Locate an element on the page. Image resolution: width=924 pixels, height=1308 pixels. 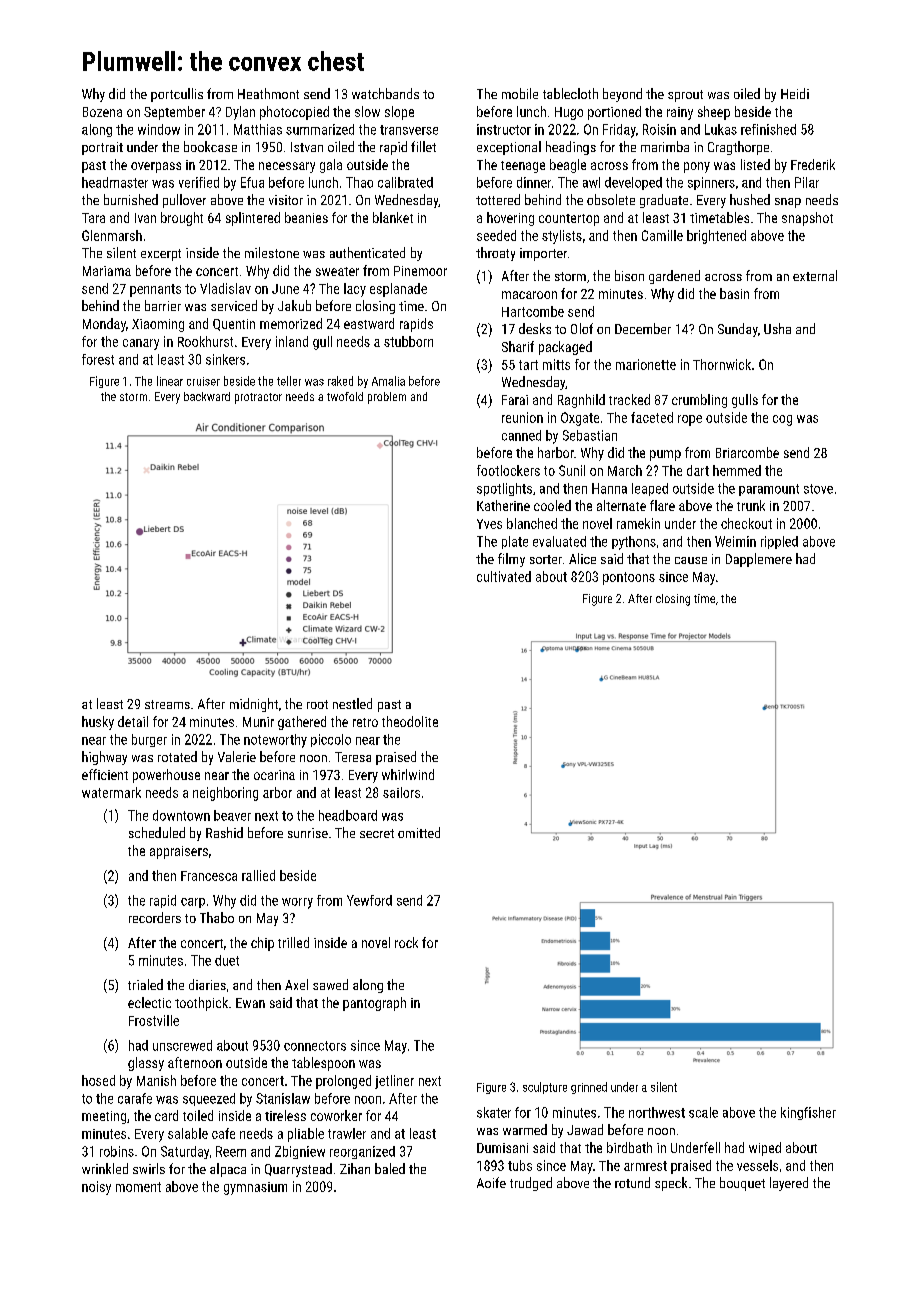
pony is located at coordinates (697, 167).
